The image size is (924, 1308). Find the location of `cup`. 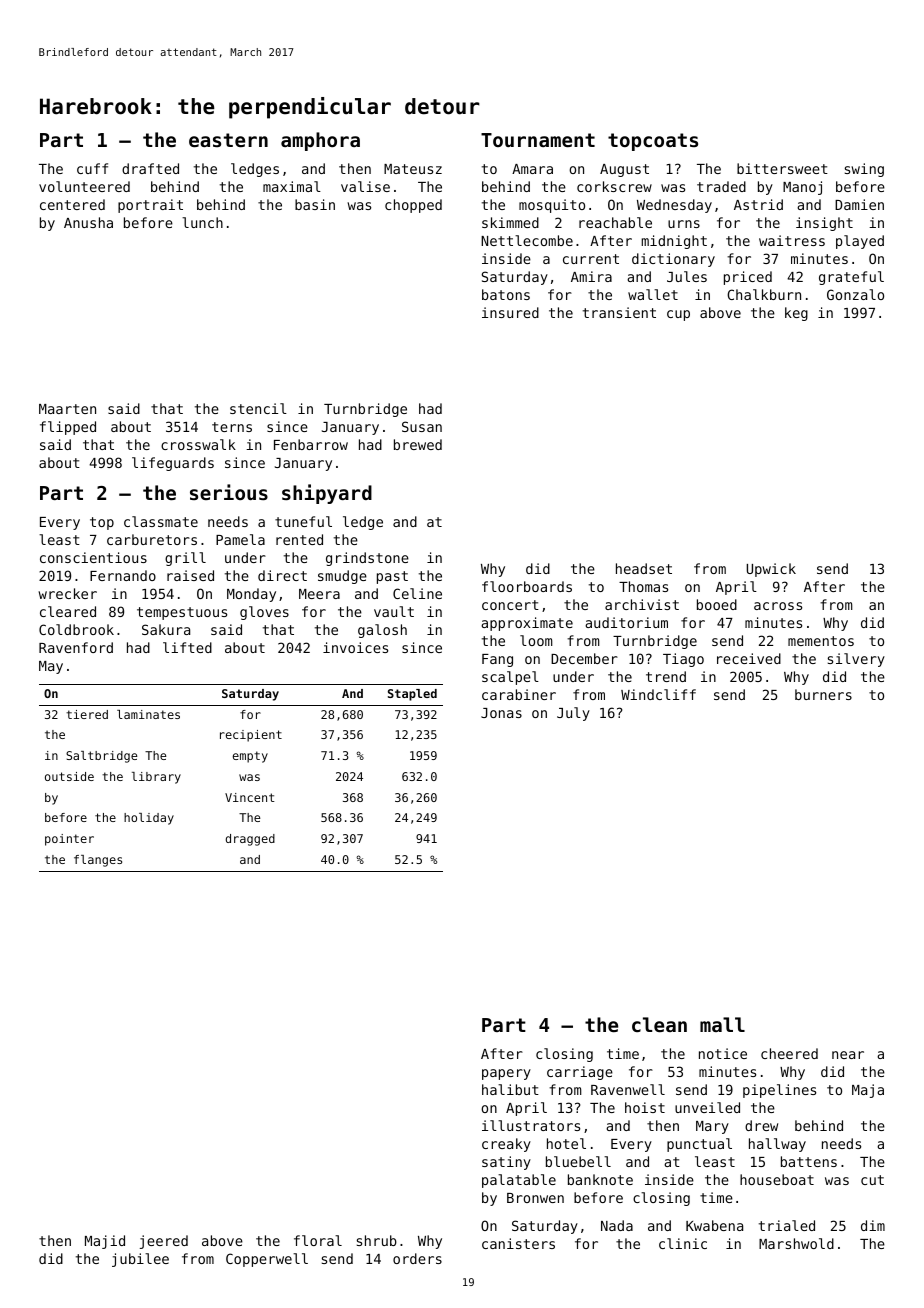

cup is located at coordinates (678, 315).
